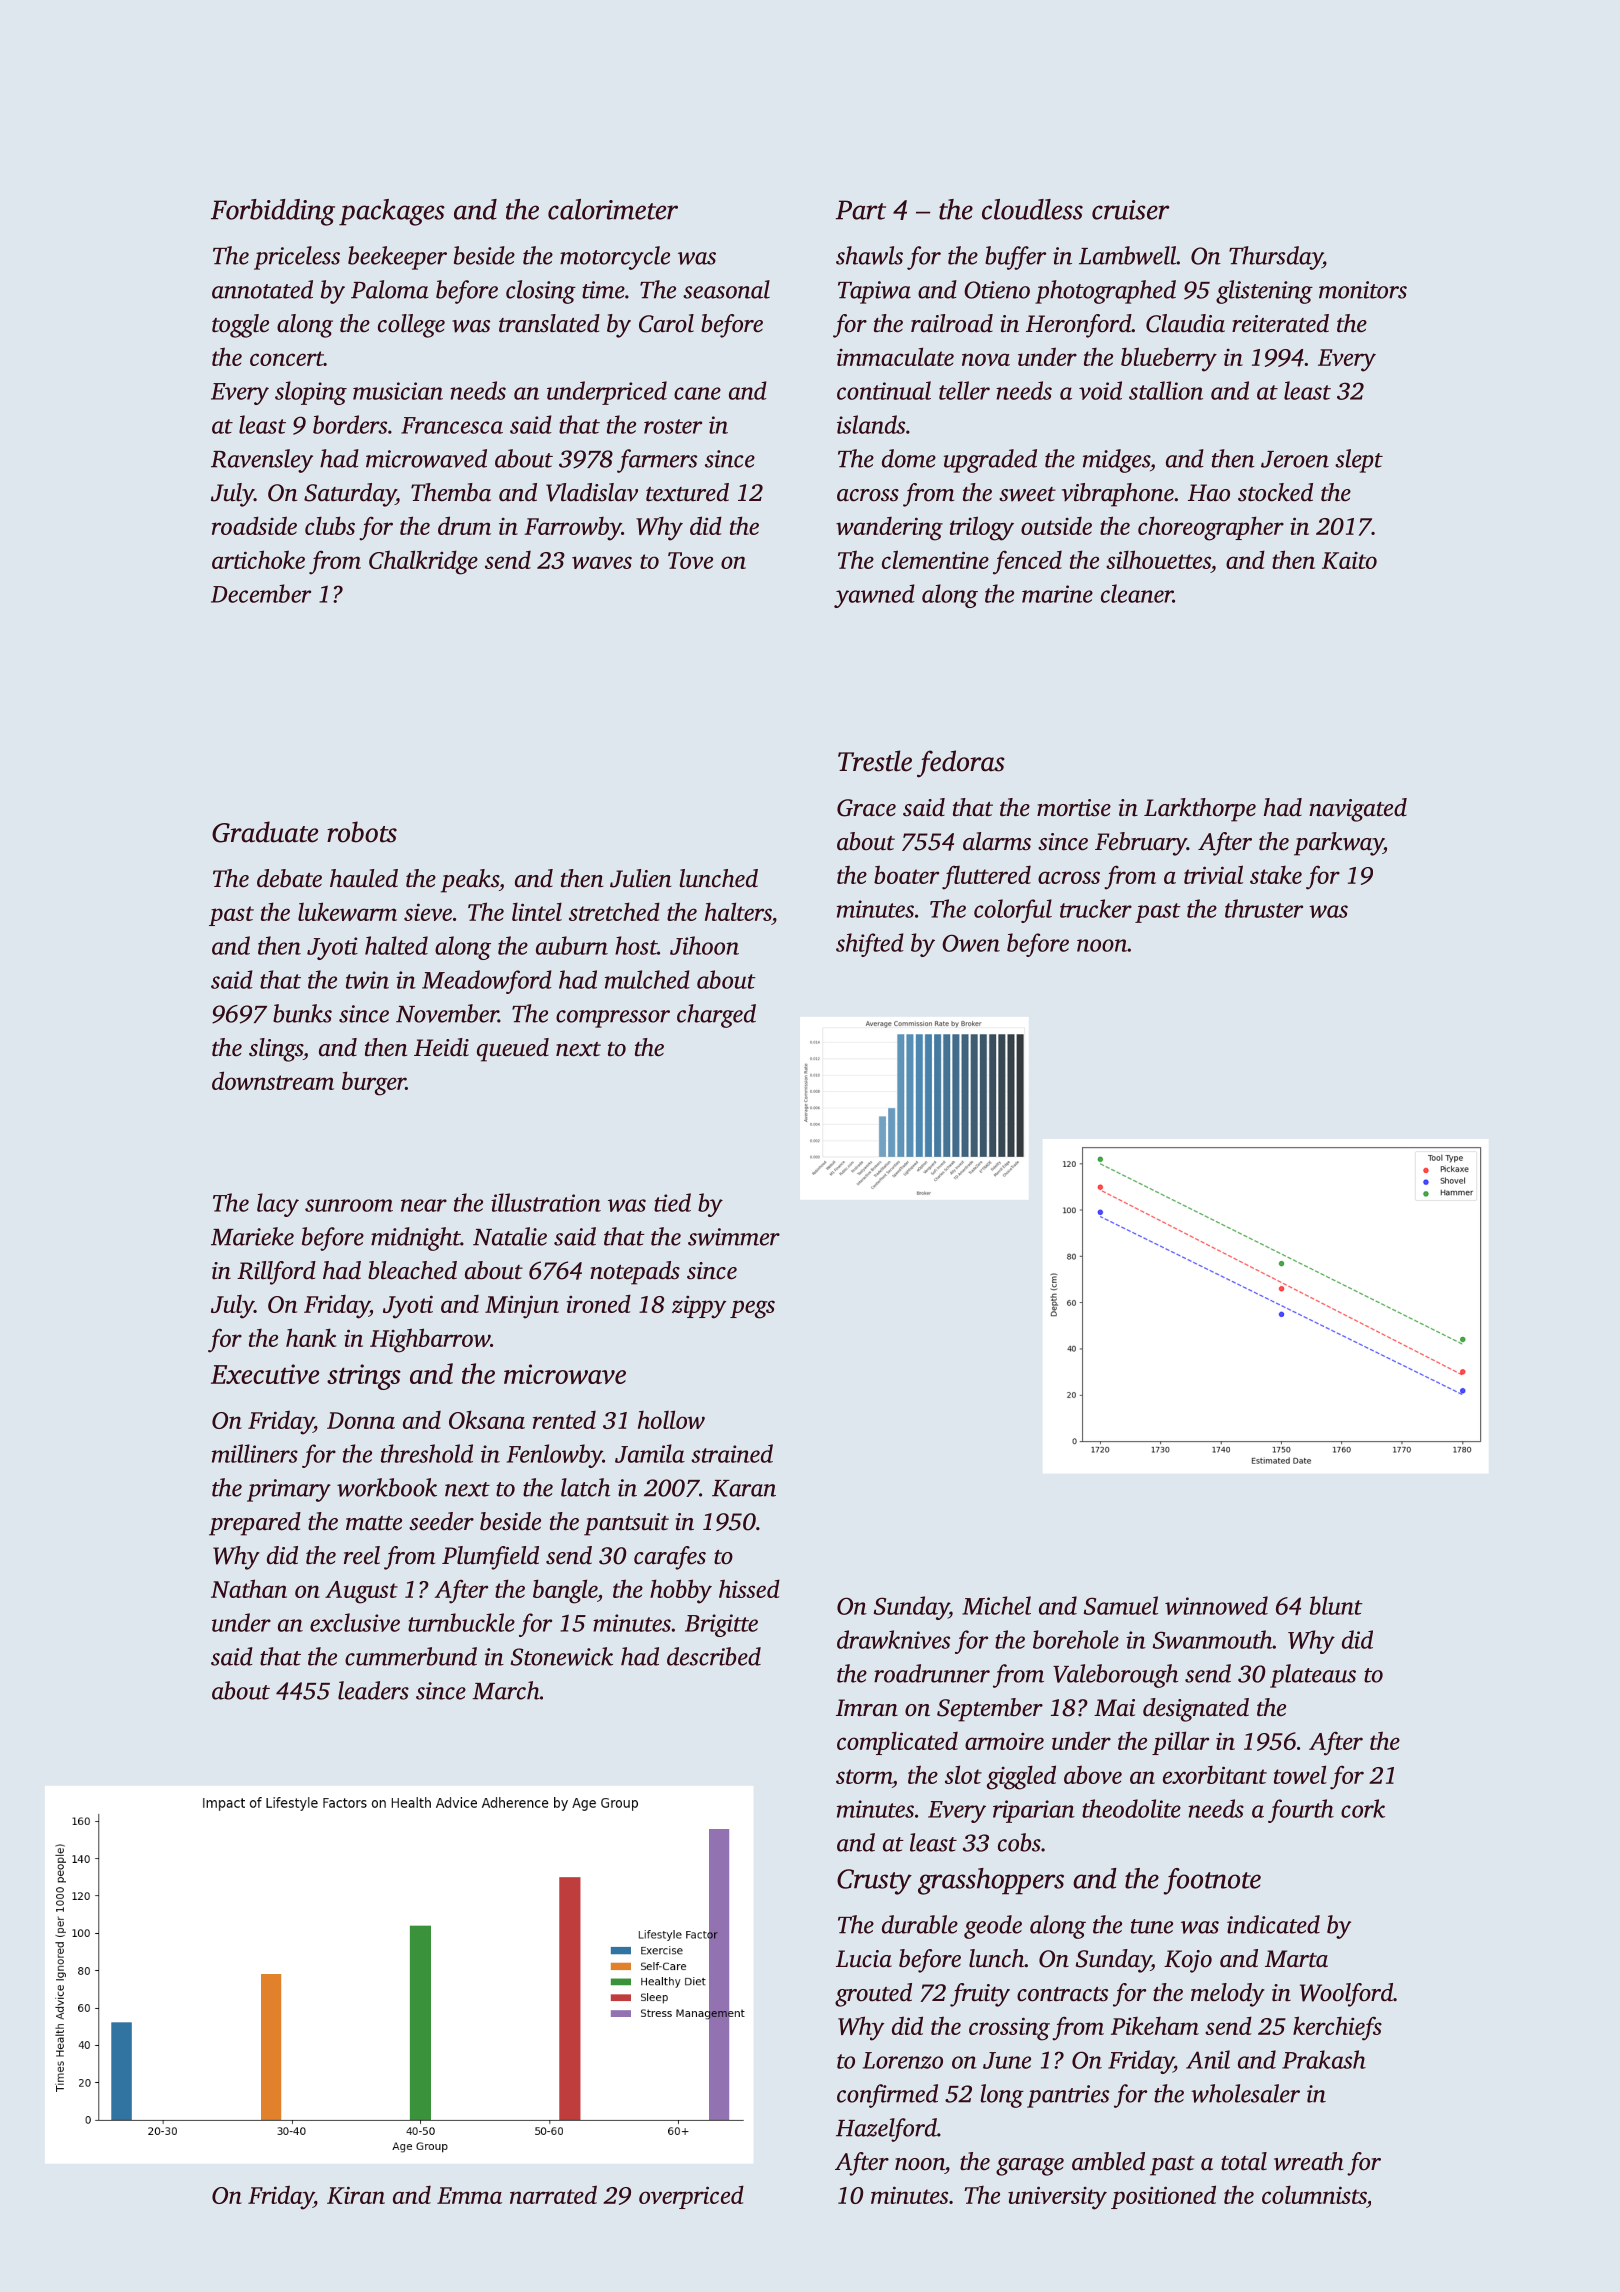 This screenshot has width=1620, height=2292. I want to click on monitors, so click(1363, 290).
